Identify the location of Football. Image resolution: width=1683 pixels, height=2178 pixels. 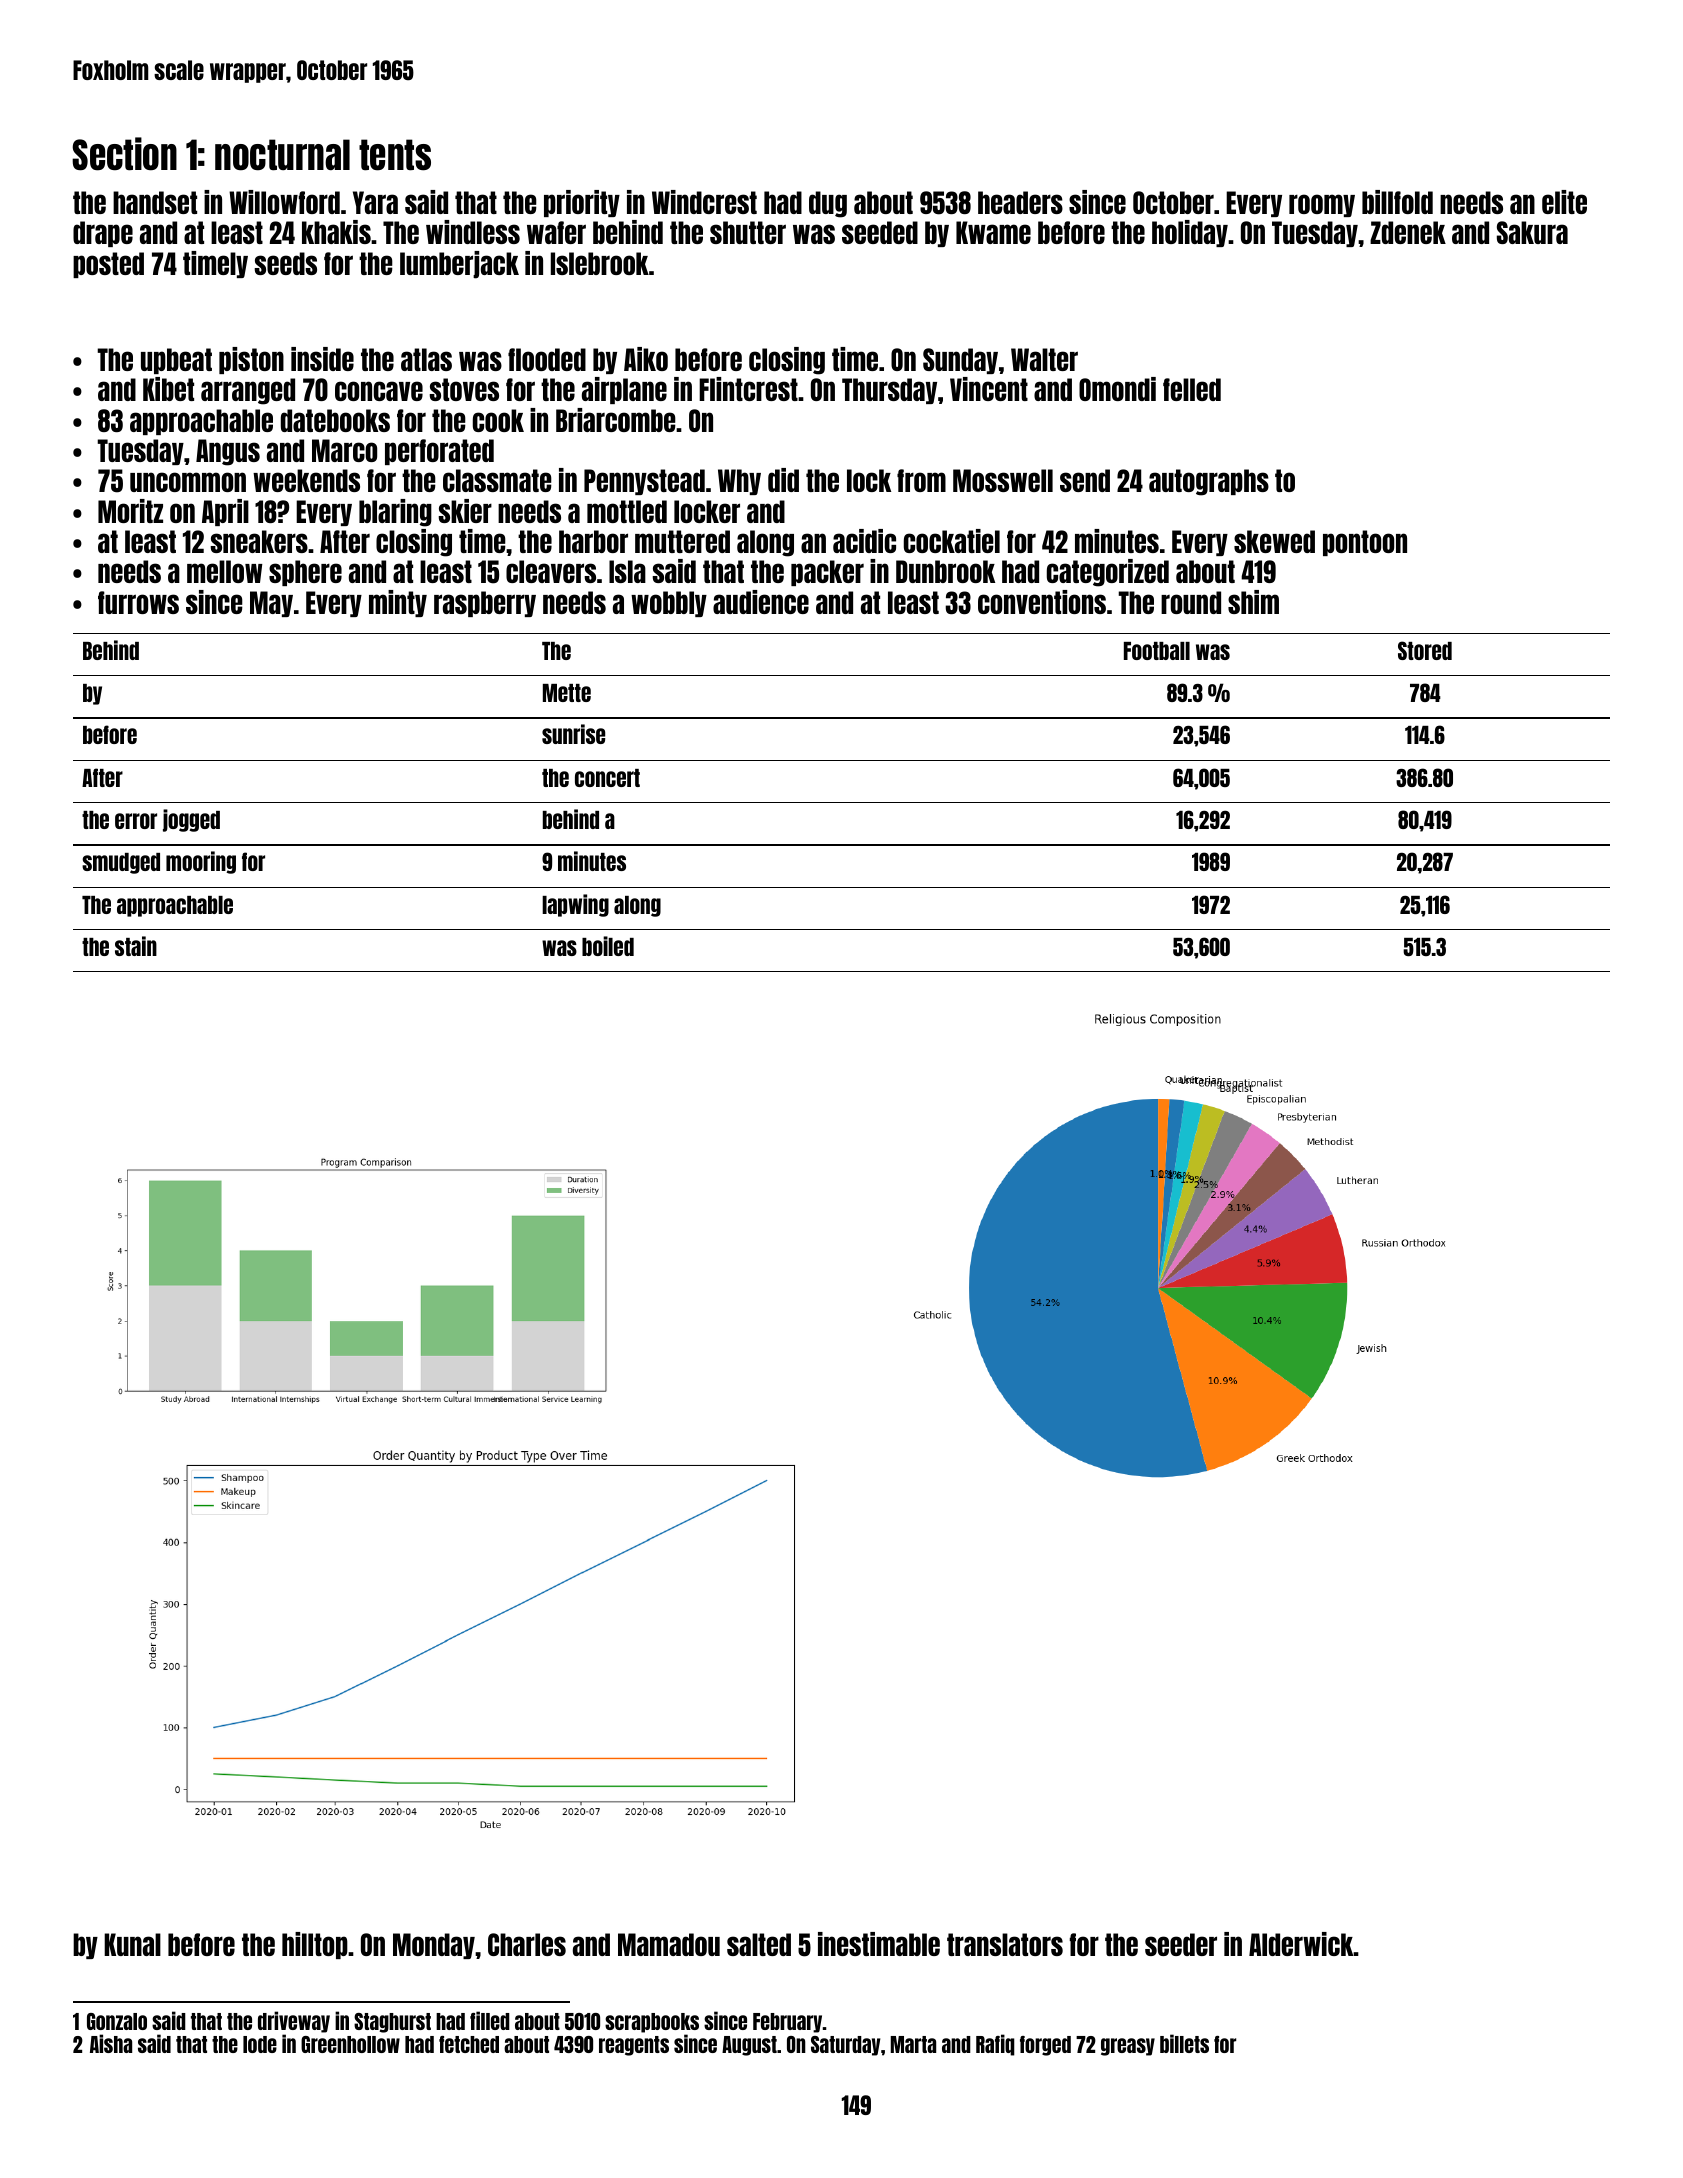
(1157, 651).
